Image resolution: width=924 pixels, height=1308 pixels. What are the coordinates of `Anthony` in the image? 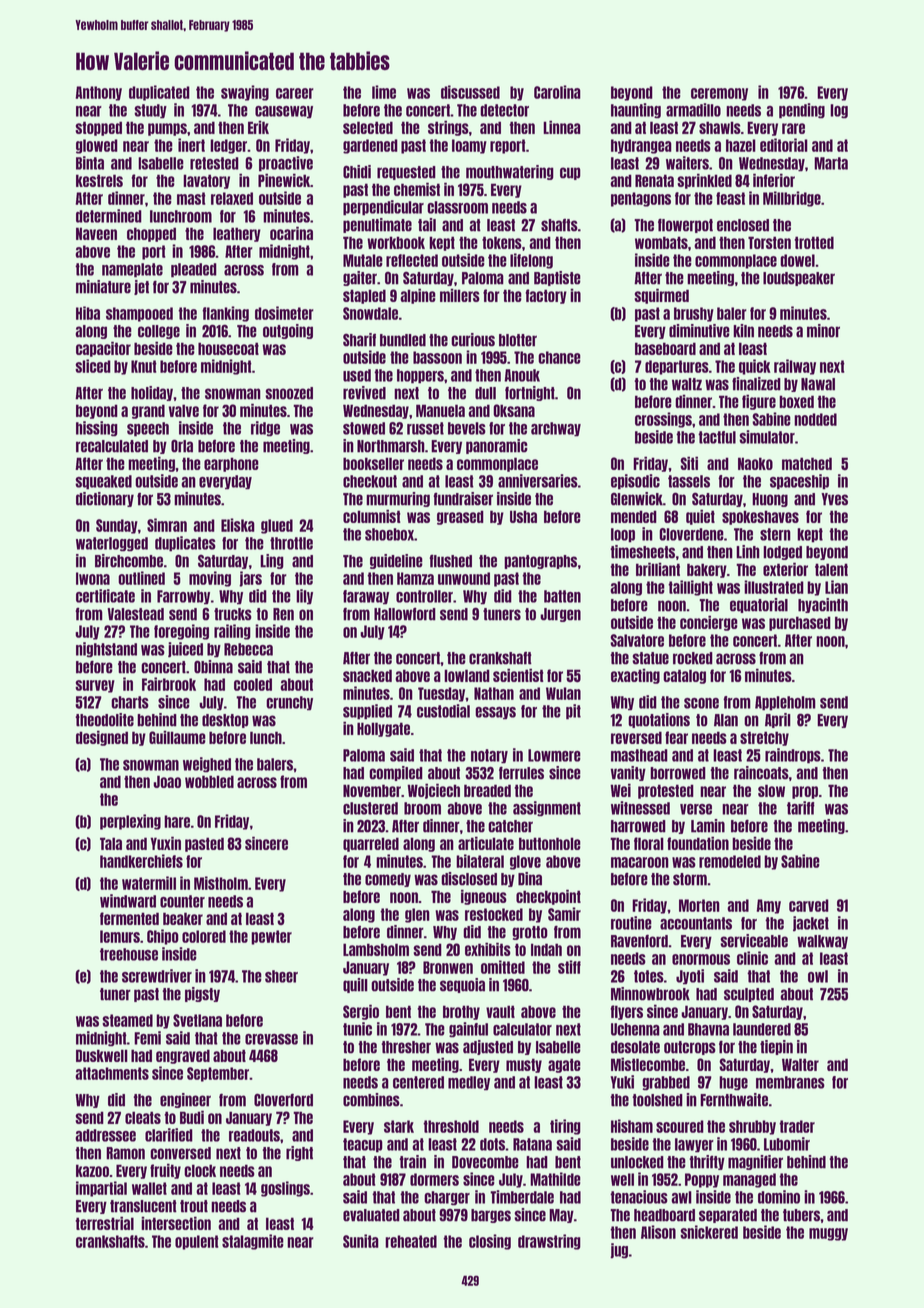 It's located at (98, 93).
